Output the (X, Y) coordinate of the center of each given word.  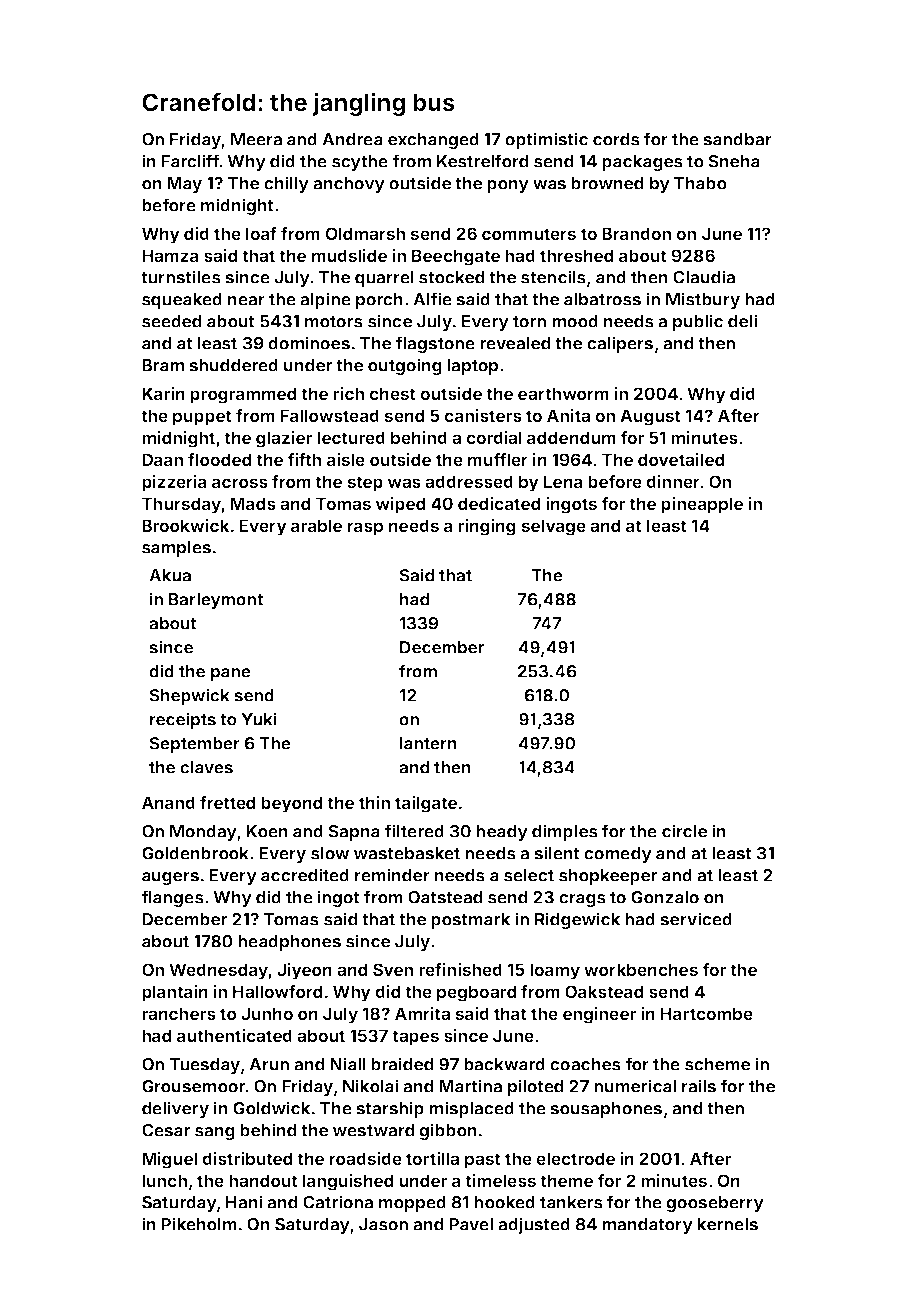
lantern (428, 743)
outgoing (405, 366)
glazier (284, 439)
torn (529, 322)
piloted (535, 1087)
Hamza (170, 255)
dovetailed (681, 459)
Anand (168, 802)
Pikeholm (199, 1224)
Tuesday (204, 1066)
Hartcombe (706, 1013)
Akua (170, 575)
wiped (400, 505)
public (698, 322)
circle (684, 831)
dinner (673, 481)
